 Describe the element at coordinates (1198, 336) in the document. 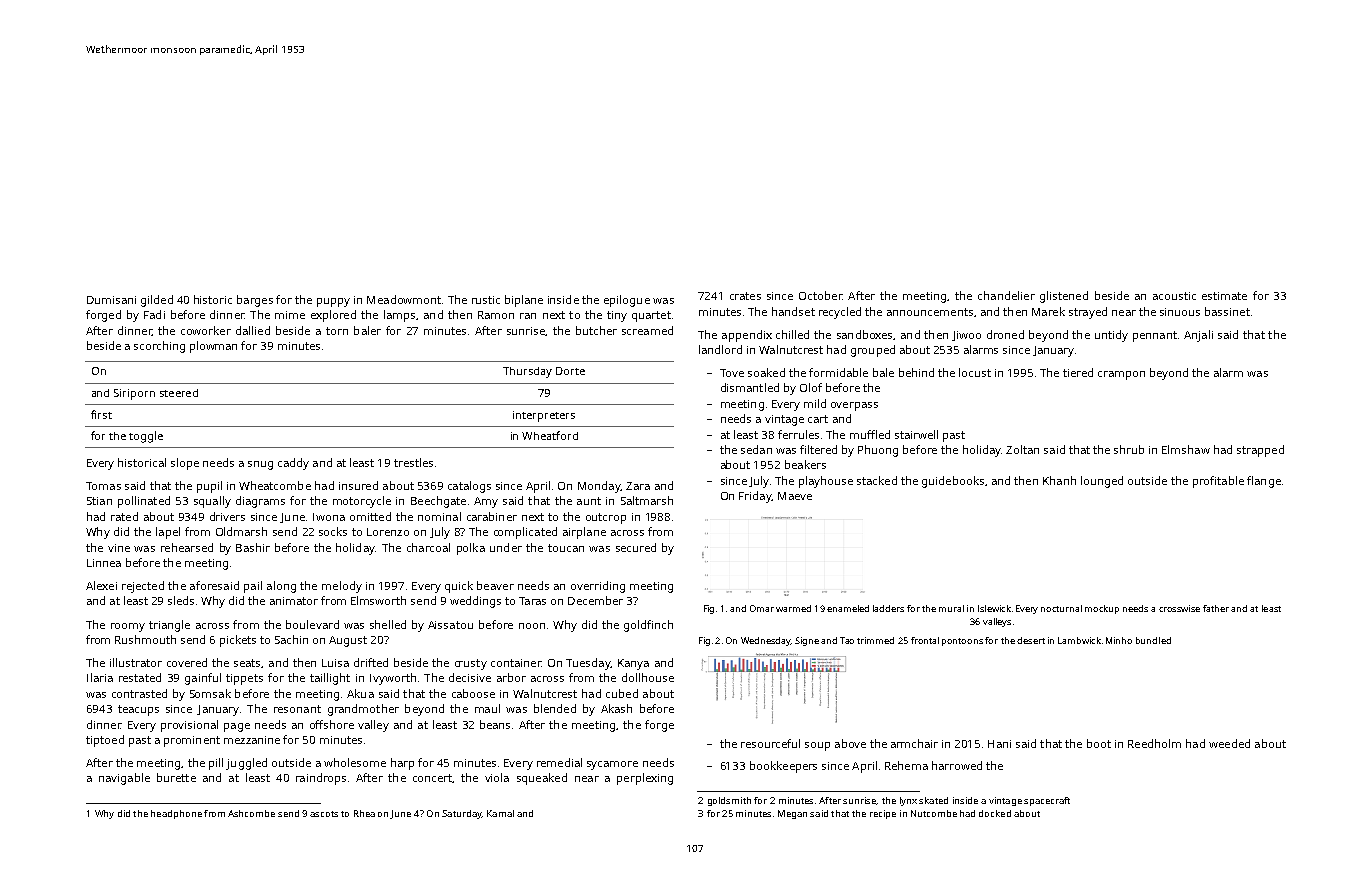

I see `Anjali` at that location.
